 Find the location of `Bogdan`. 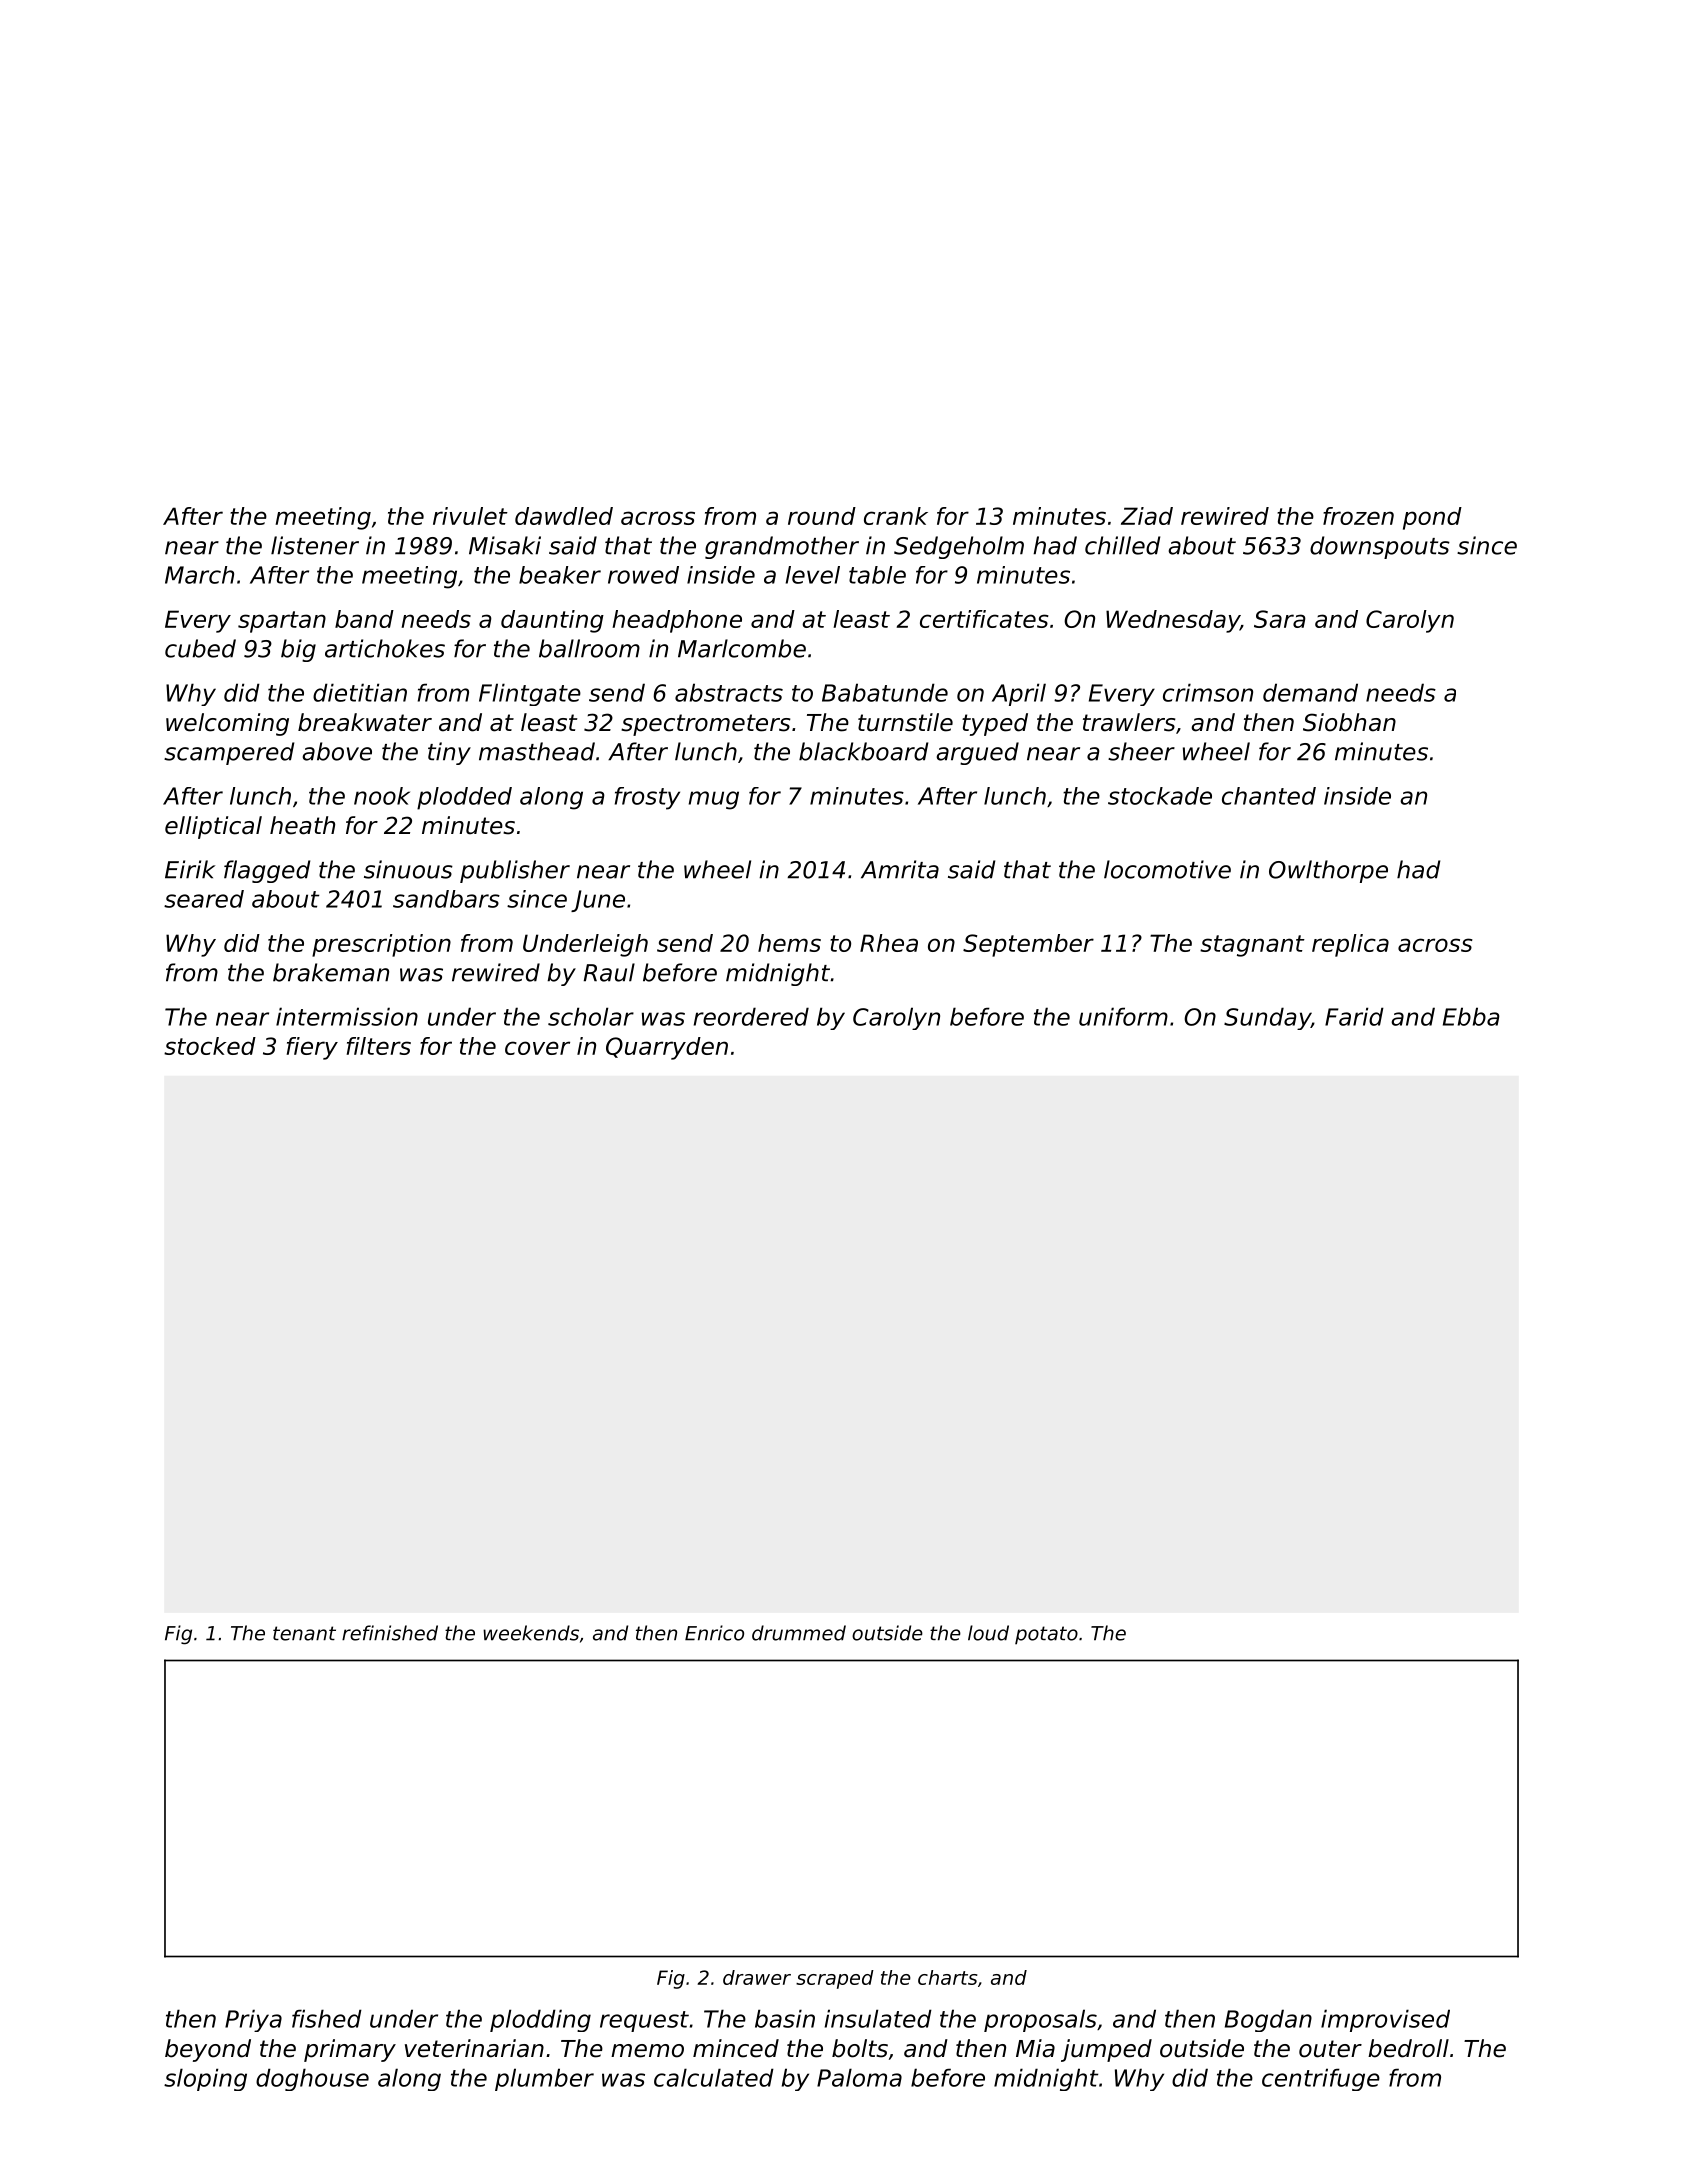

Bogdan is located at coordinates (1268, 2020).
